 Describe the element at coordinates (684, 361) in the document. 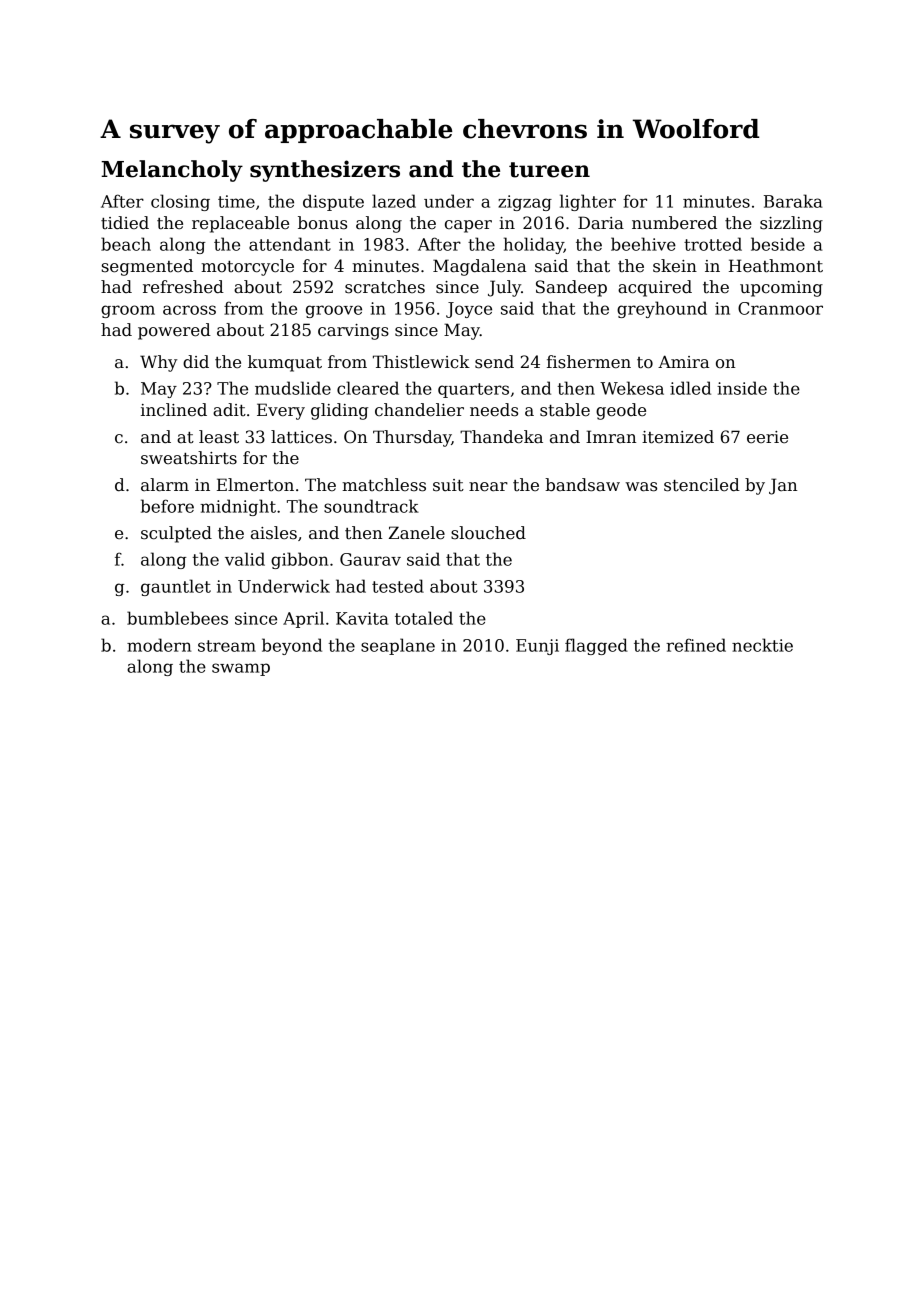

I see `Amira` at that location.
